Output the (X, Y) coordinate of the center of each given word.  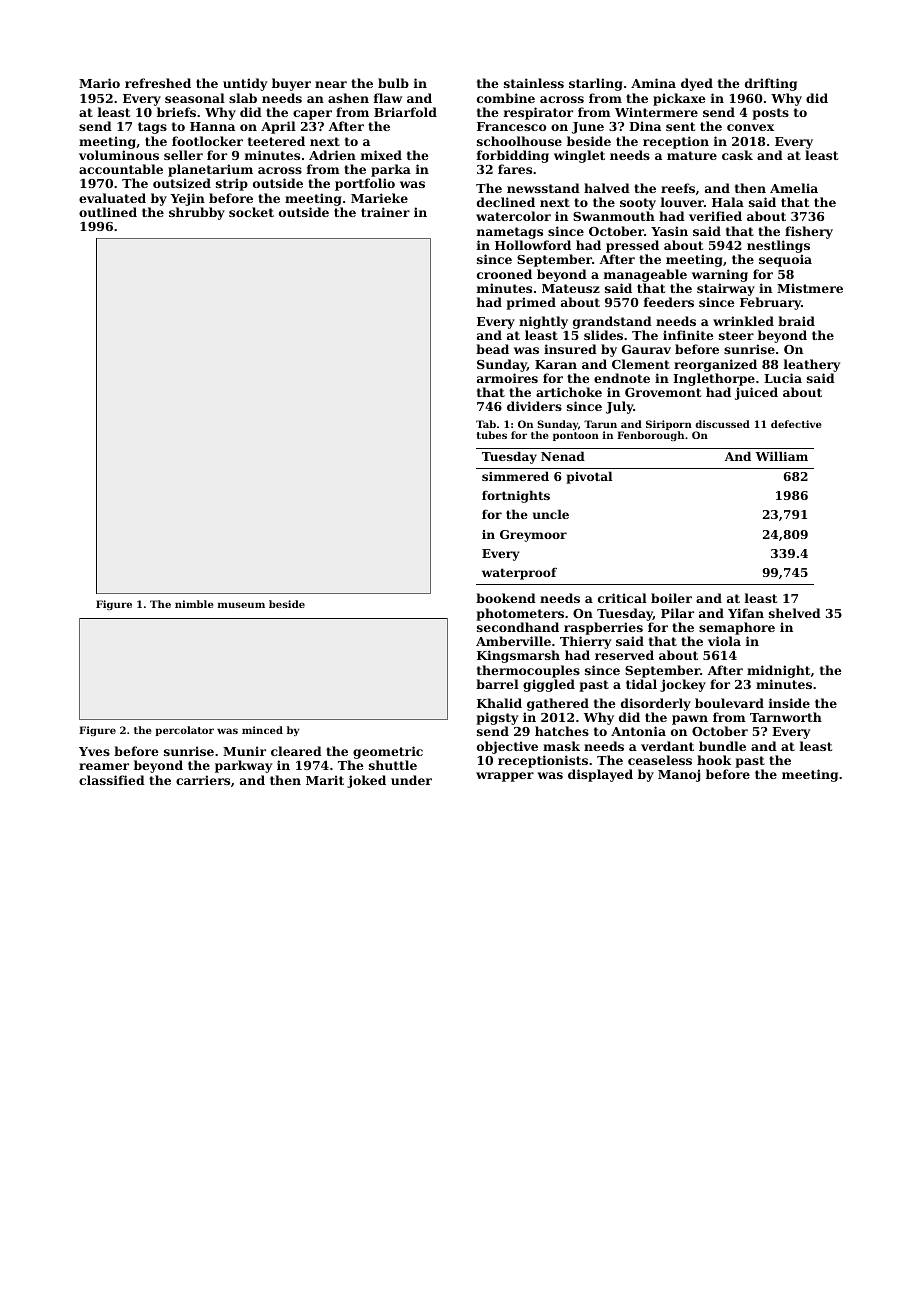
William (781, 456)
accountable (121, 169)
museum (241, 605)
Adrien (332, 155)
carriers (203, 780)
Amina (653, 83)
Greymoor (533, 536)
